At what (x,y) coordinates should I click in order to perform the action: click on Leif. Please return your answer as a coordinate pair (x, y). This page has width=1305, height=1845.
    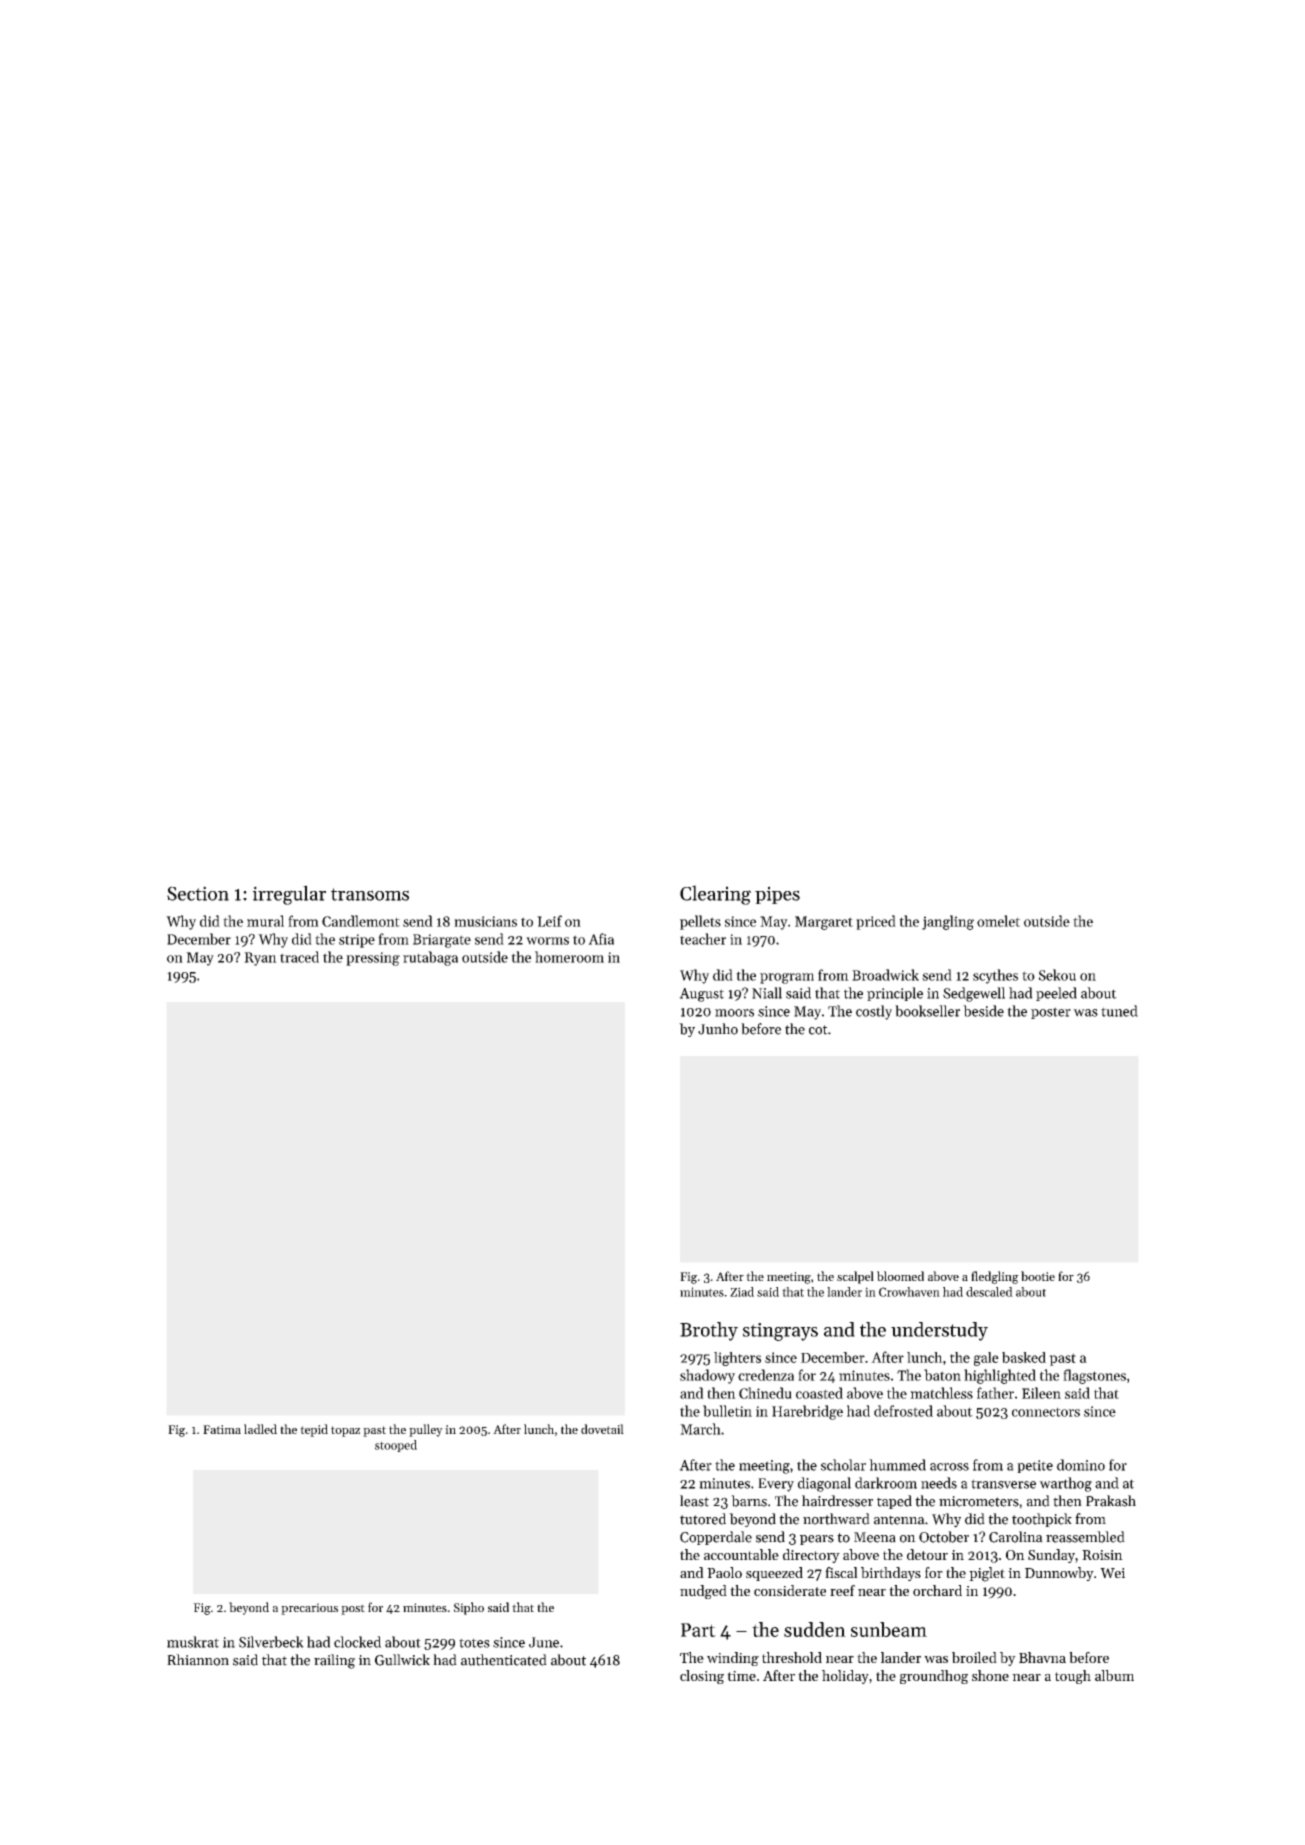
    Looking at the image, I should click on (549, 921).
